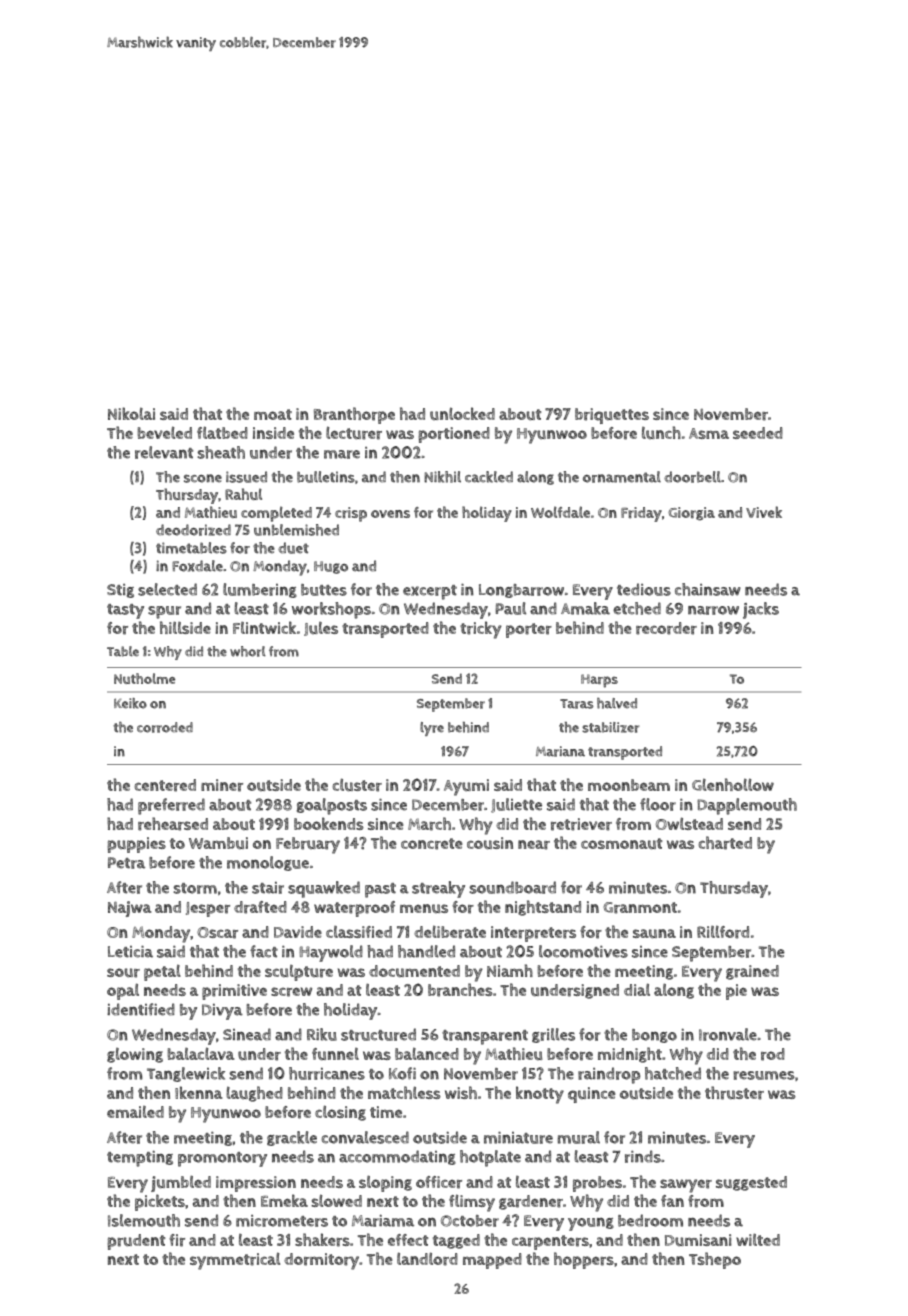  What do you see at coordinates (354, 415) in the document?
I see `Branthorpe` at bounding box center [354, 415].
